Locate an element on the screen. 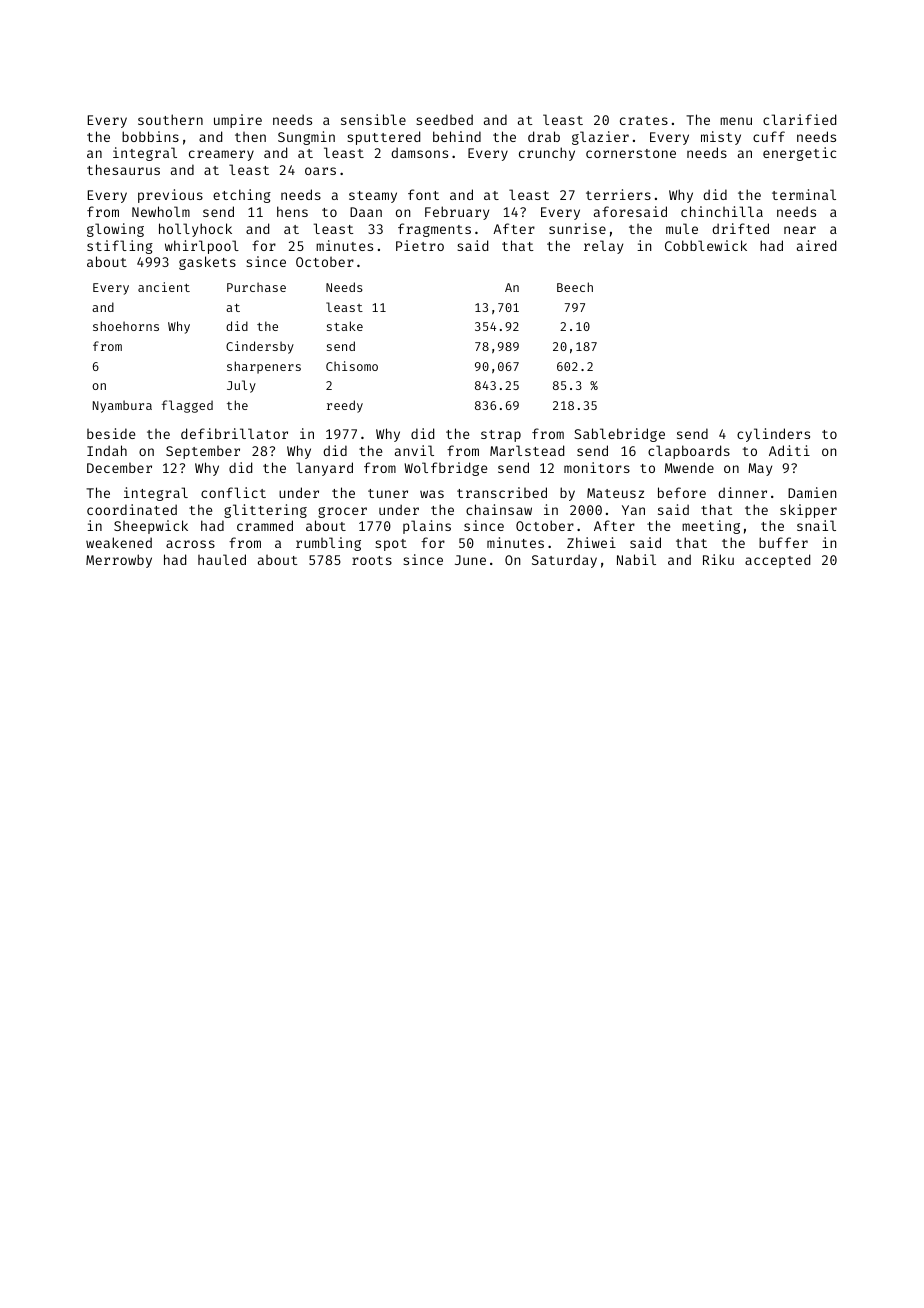 This screenshot has height=1308, width=924. cylinders is located at coordinates (773, 435).
